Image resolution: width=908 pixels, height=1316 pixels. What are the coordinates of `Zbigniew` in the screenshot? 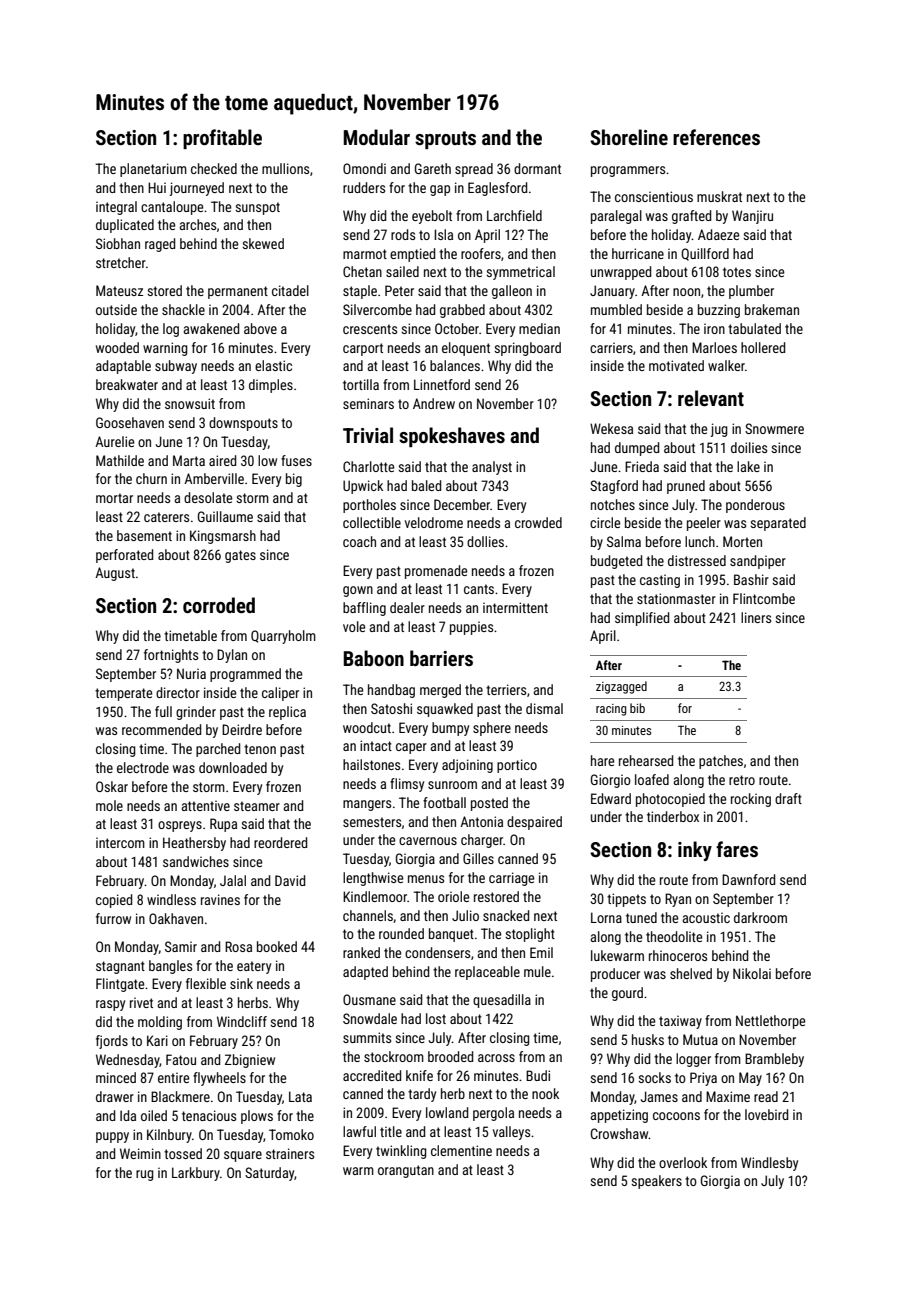 It's located at (250, 1061).
